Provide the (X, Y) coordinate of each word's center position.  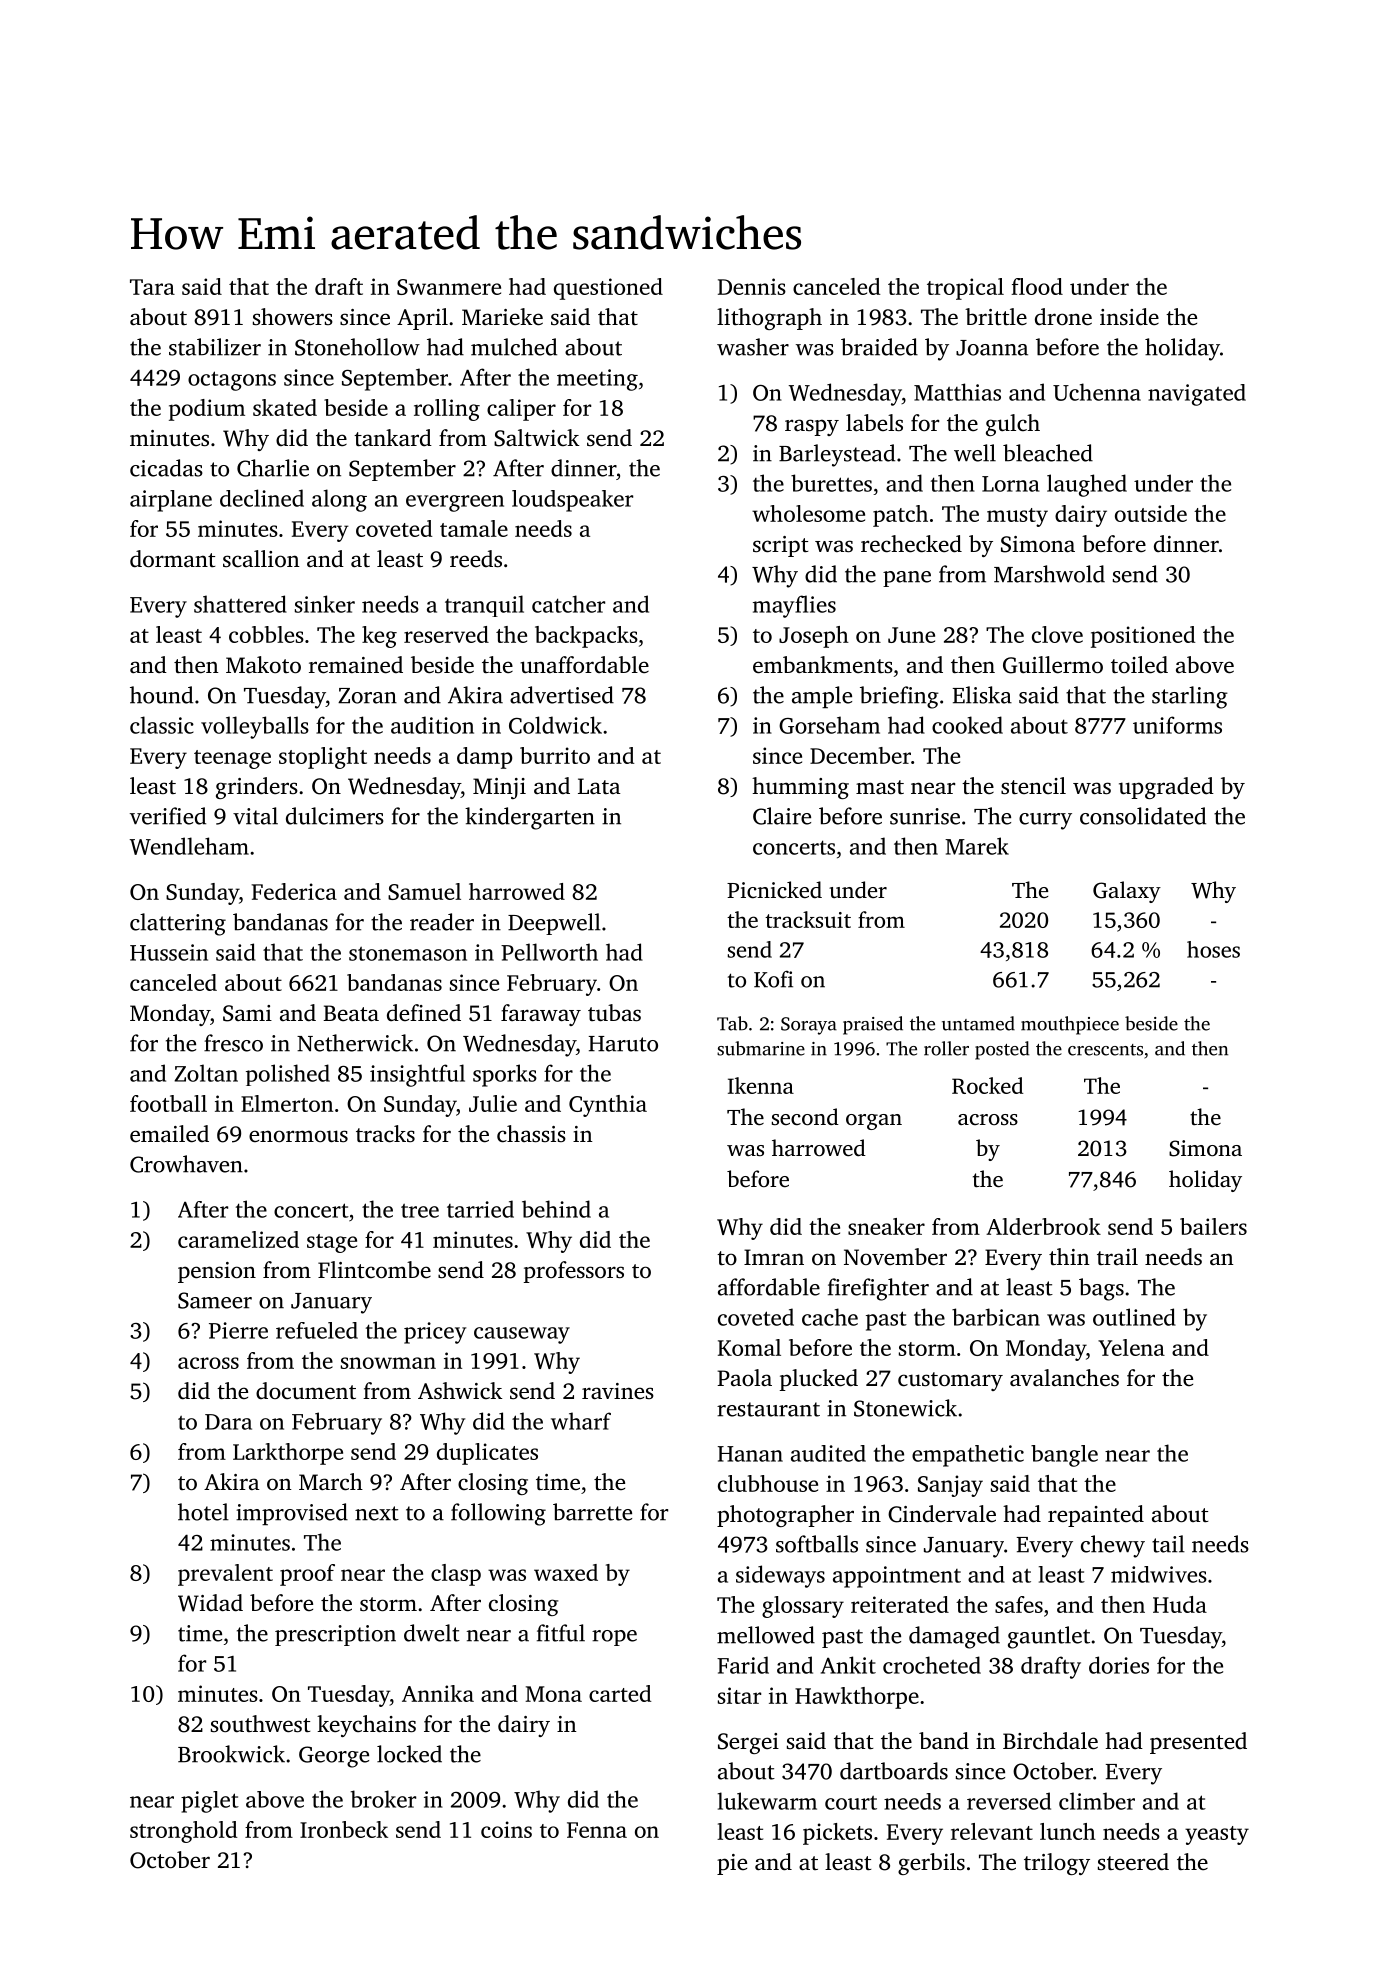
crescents (1105, 1050)
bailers (1213, 1226)
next (377, 1513)
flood (1037, 286)
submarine (761, 1048)
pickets (837, 1834)
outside (1151, 513)
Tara (152, 287)
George (334, 1757)
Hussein (169, 952)
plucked (819, 1380)
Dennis (752, 286)
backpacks (586, 637)
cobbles (266, 634)
